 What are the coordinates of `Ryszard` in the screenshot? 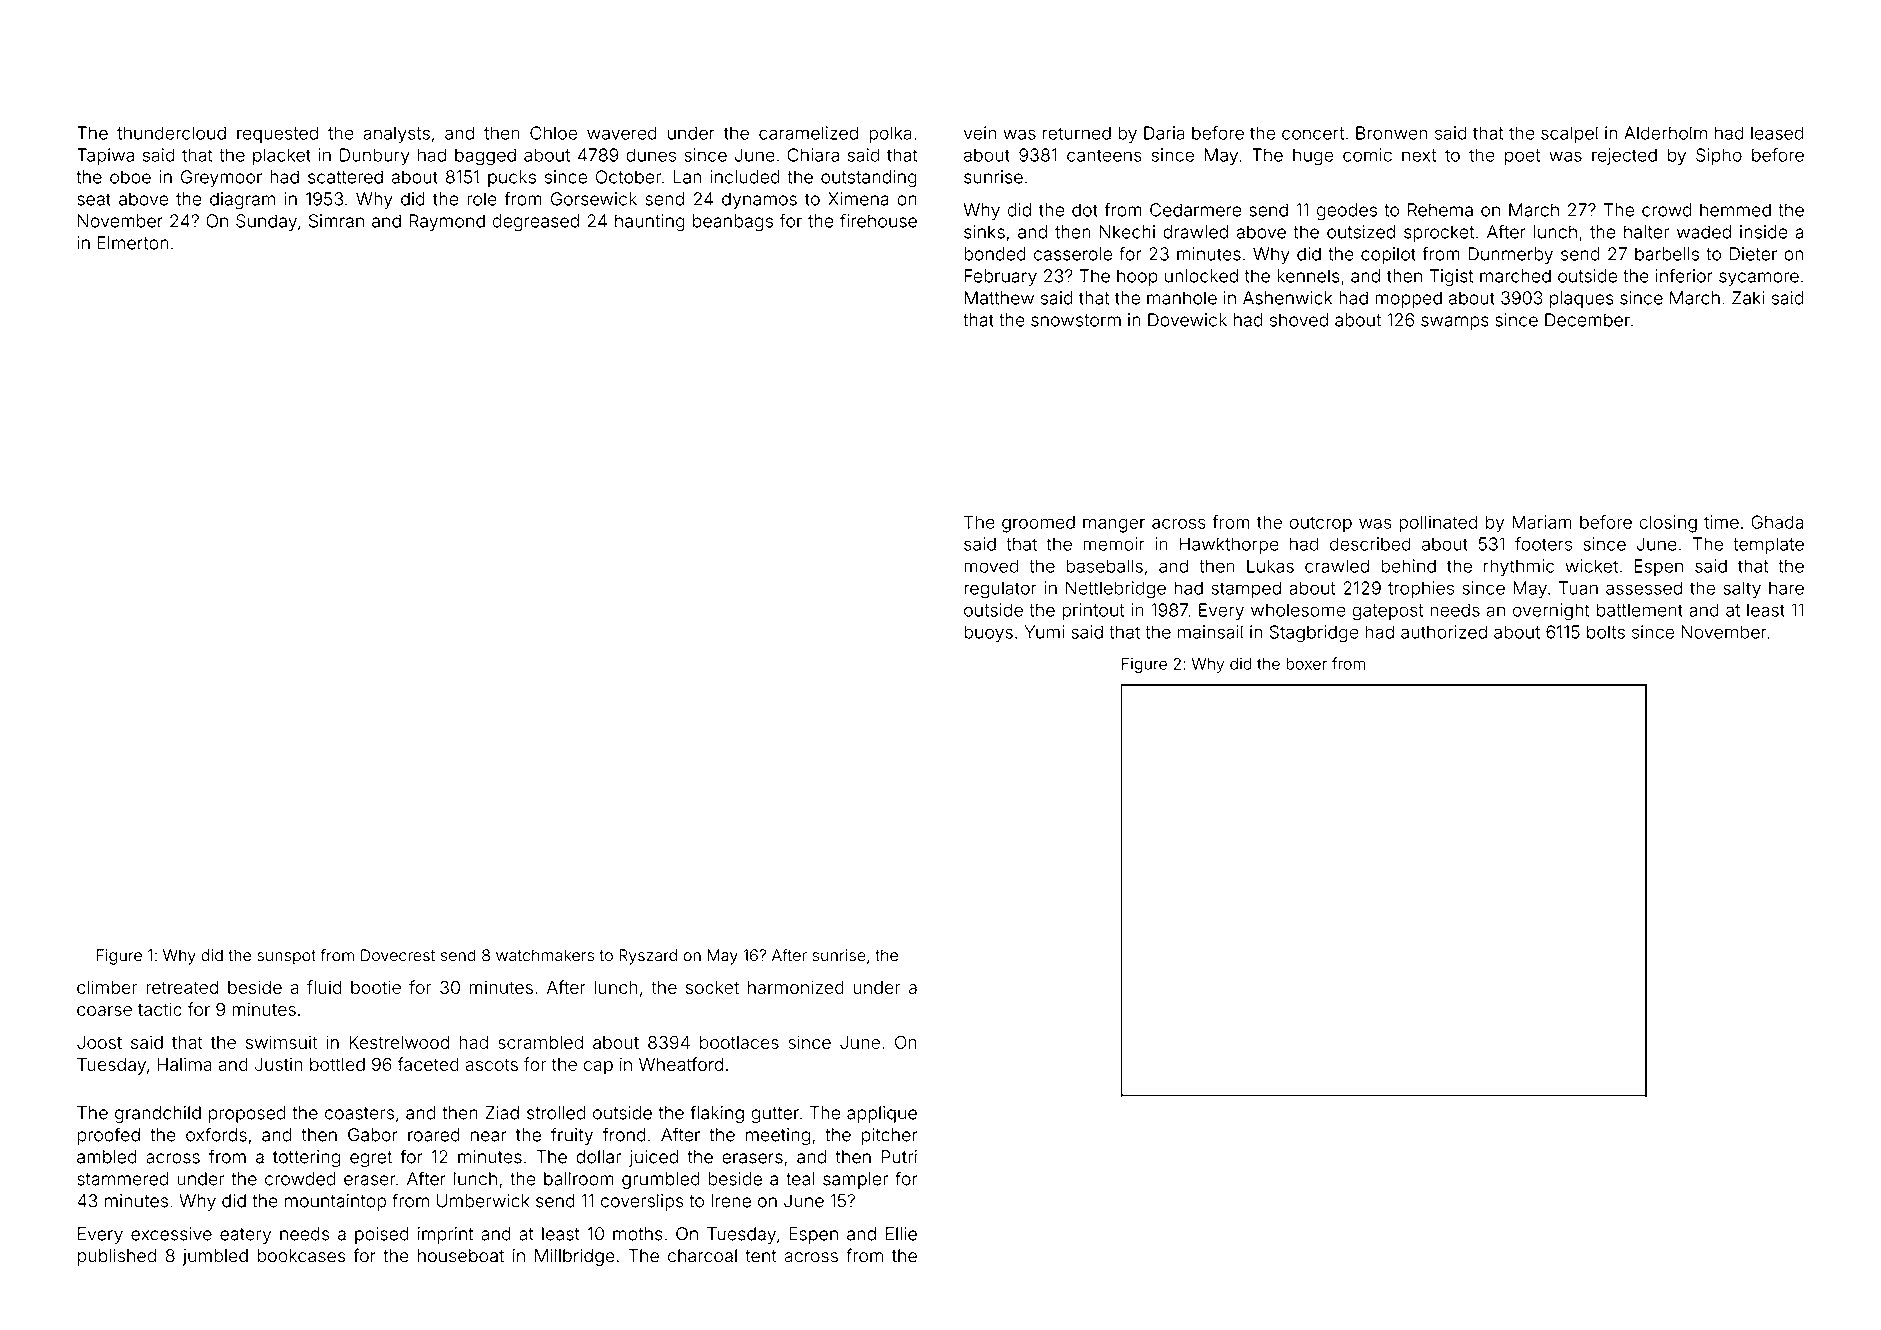 It's located at (648, 957).
